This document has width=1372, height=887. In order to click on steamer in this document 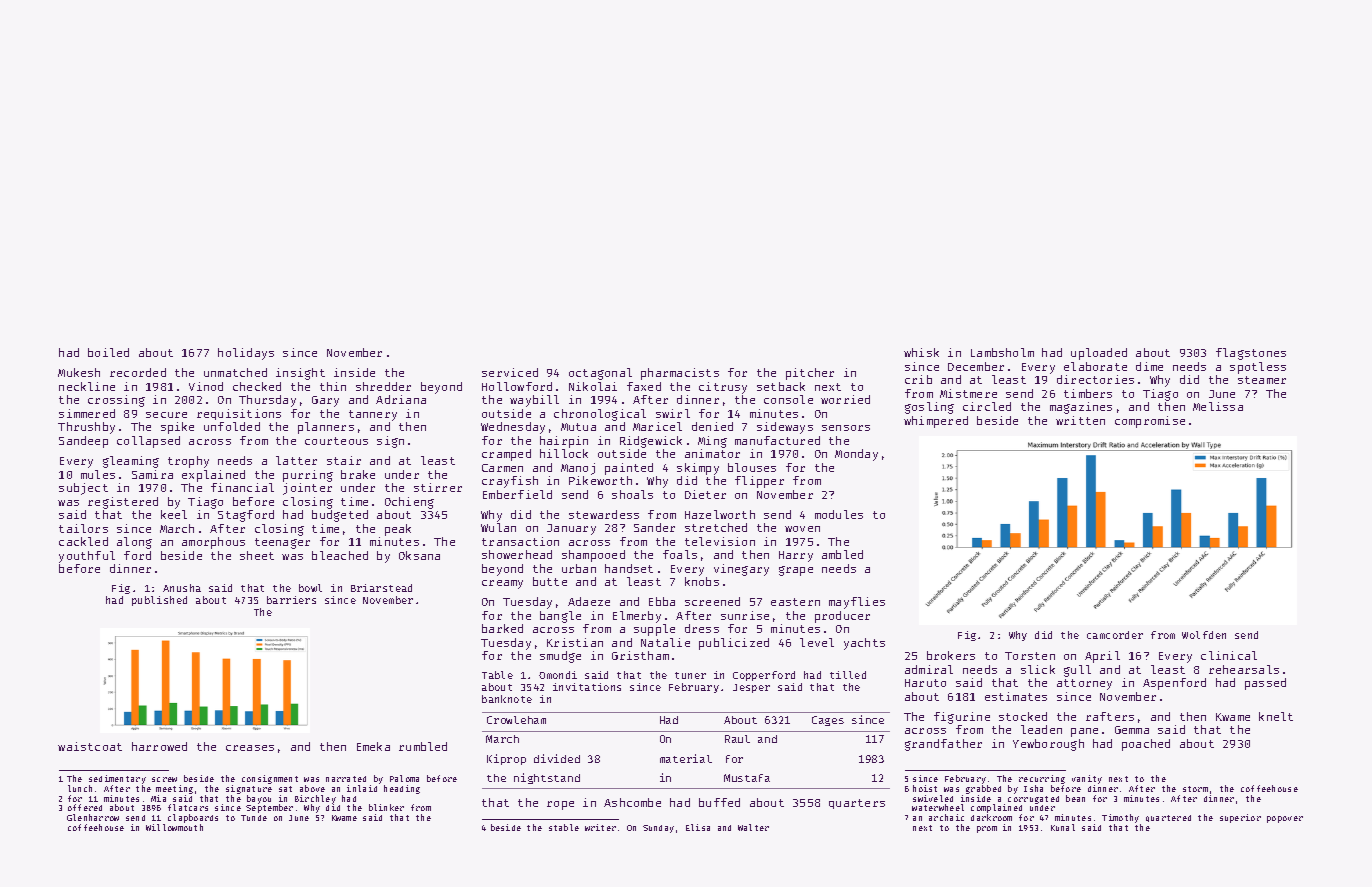, I will do `click(1262, 380)`.
